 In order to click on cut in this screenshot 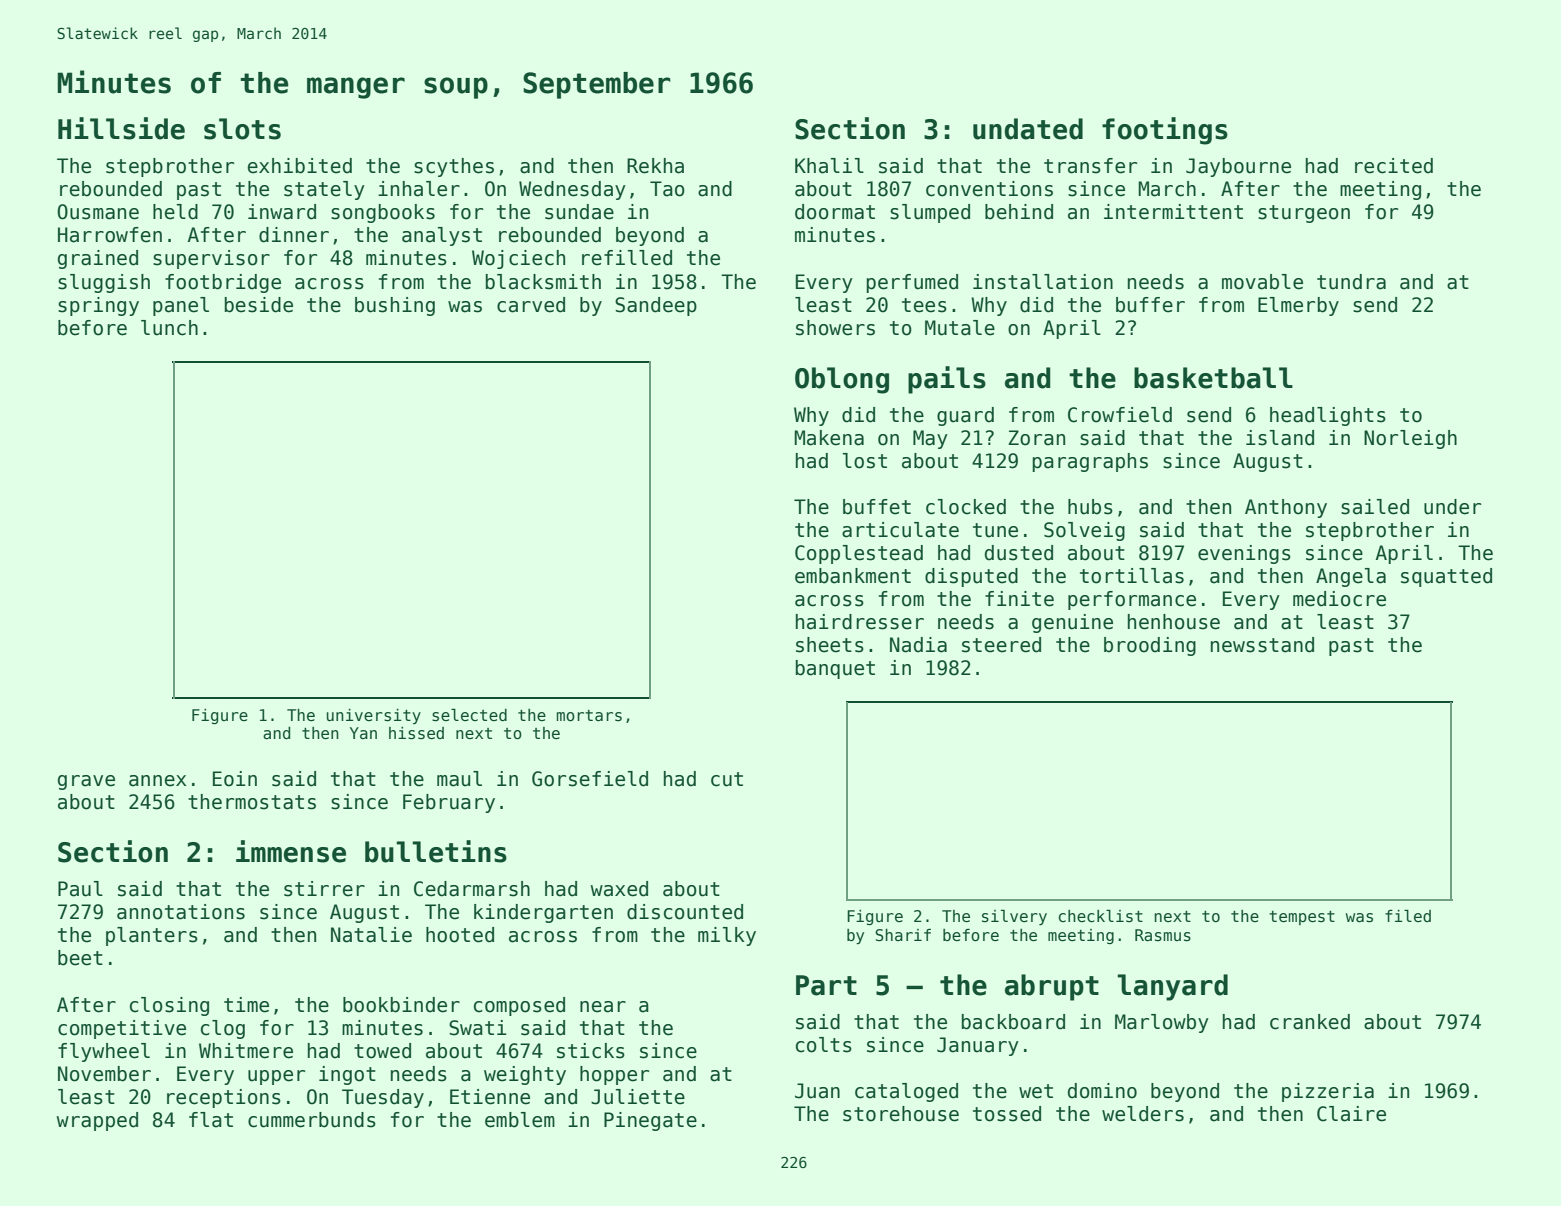, I will do `click(727, 779)`.
